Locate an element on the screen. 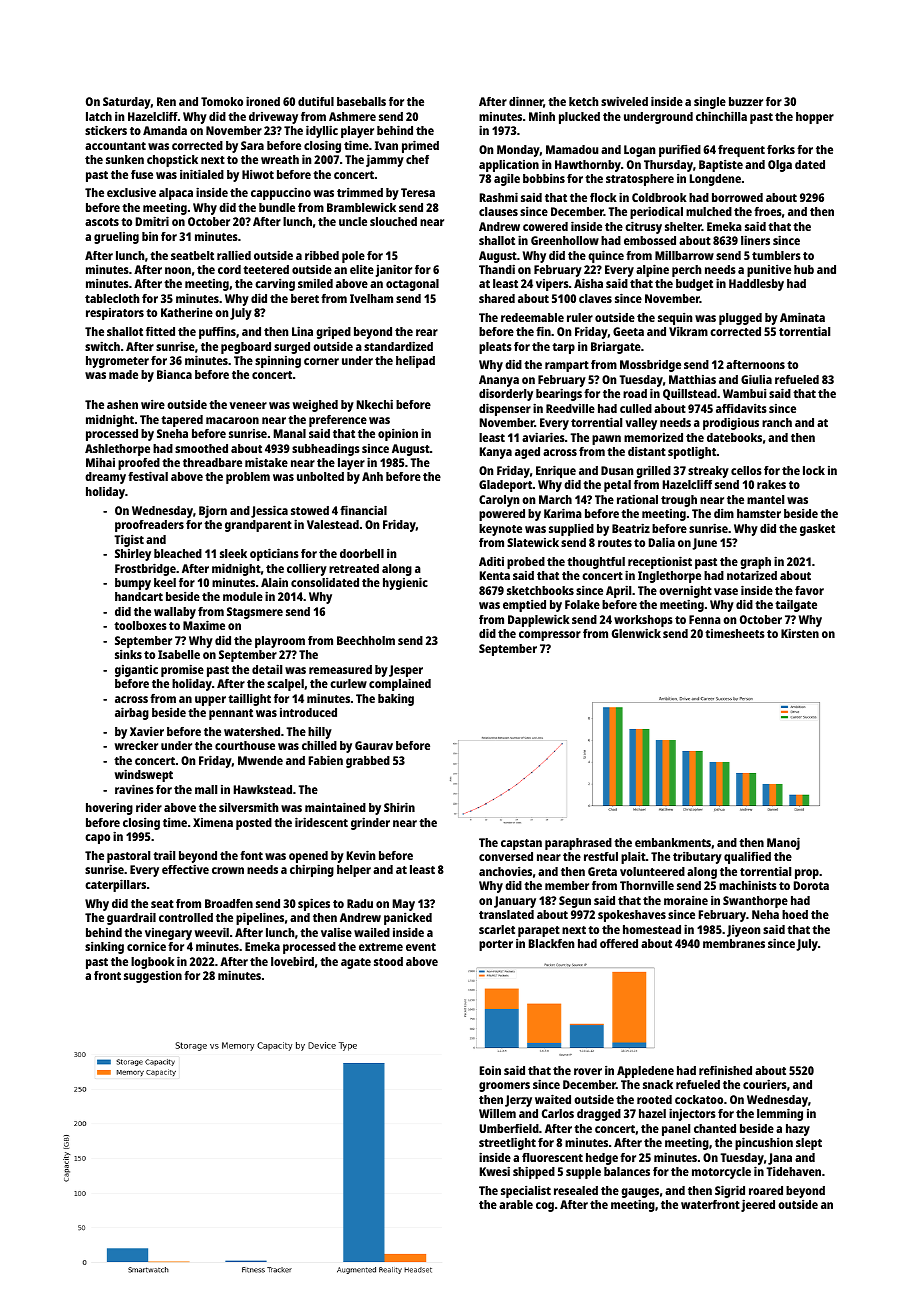 The height and width of the screenshot is (1308, 924). Kwesi is located at coordinates (495, 1171).
